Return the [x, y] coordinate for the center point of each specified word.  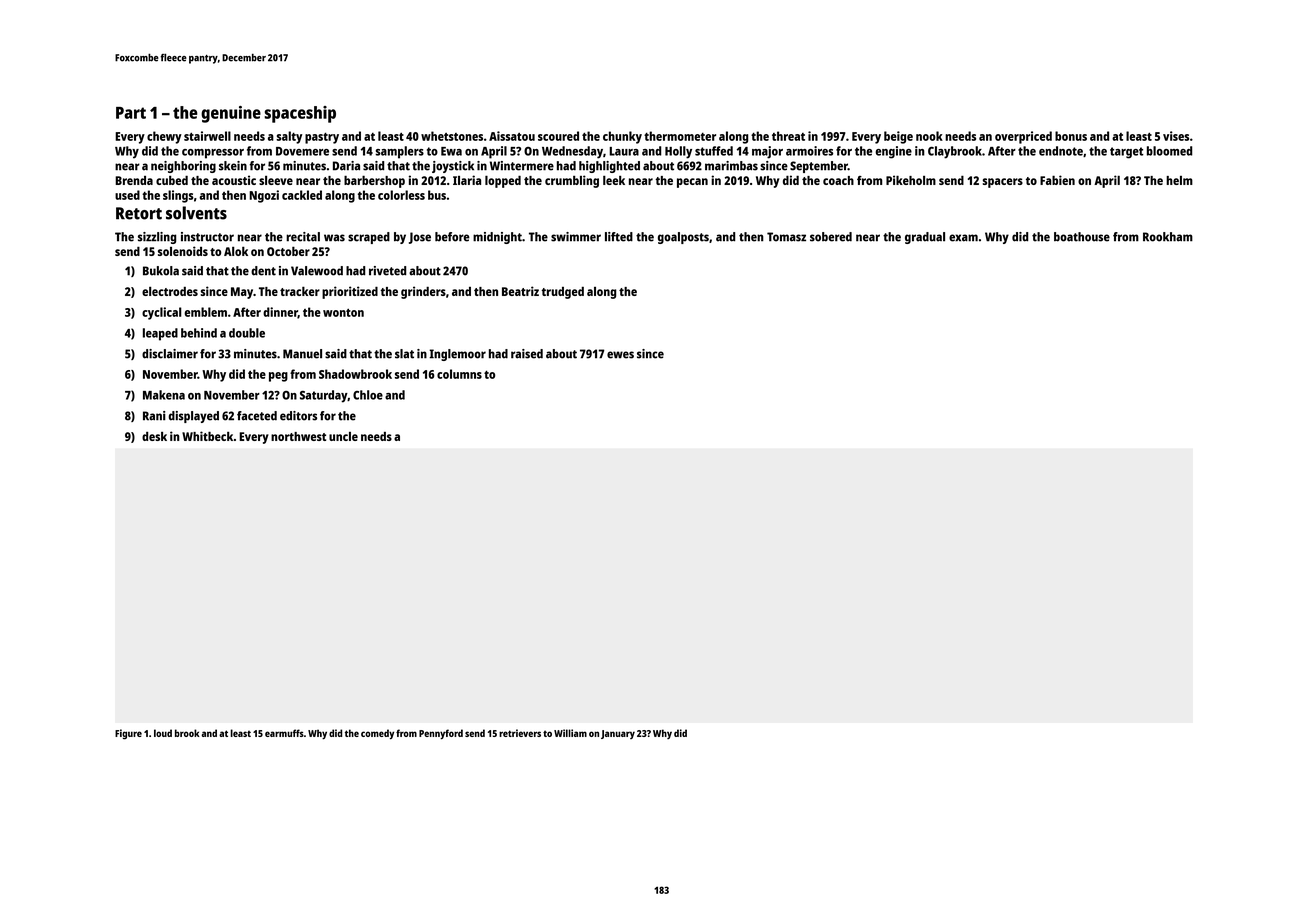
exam [963, 238]
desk [154, 436]
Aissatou [512, 136]
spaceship [300, 114]
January [618, 734]
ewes [620, 355]
